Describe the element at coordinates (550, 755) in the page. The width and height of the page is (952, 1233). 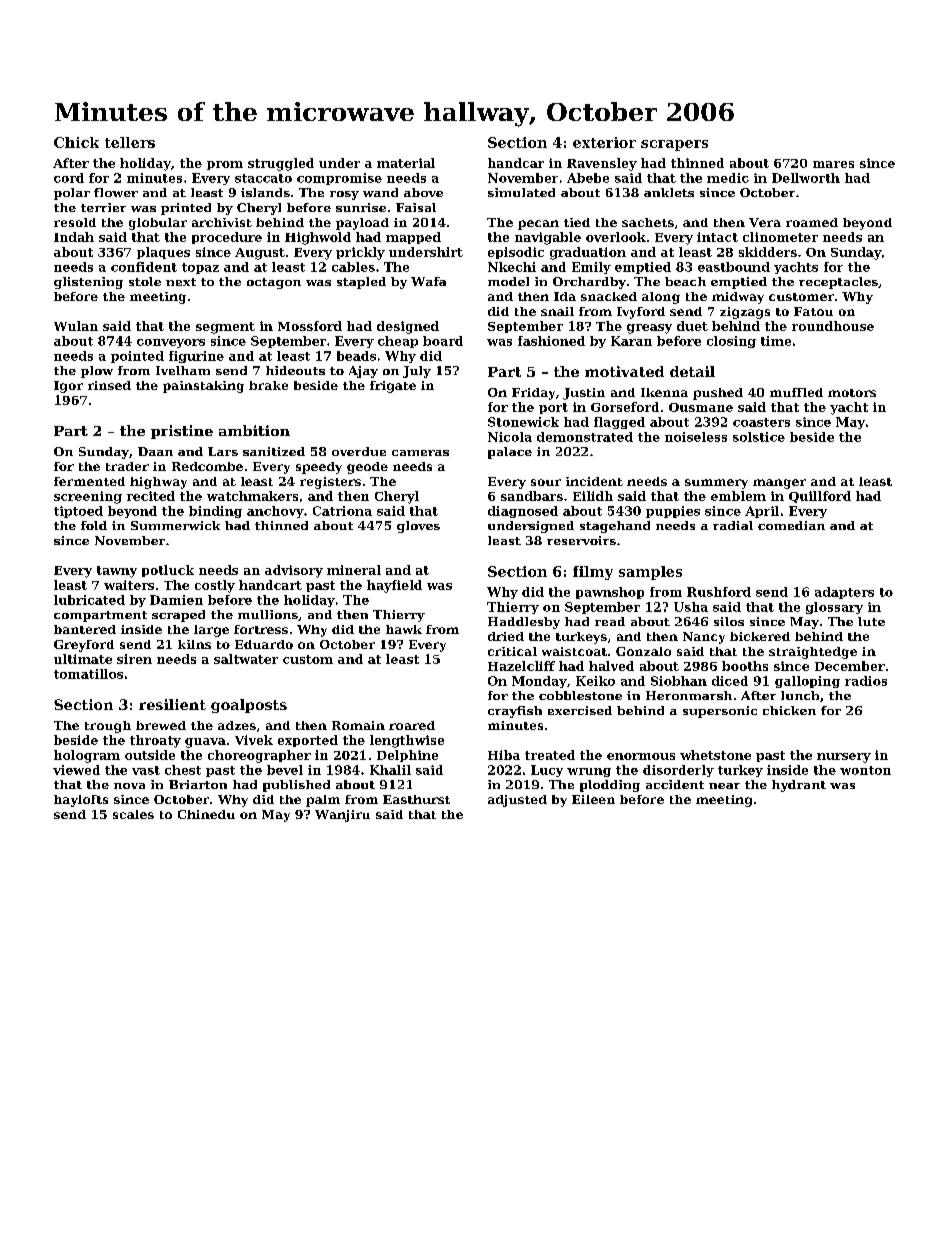
I see `treated` at that location.
